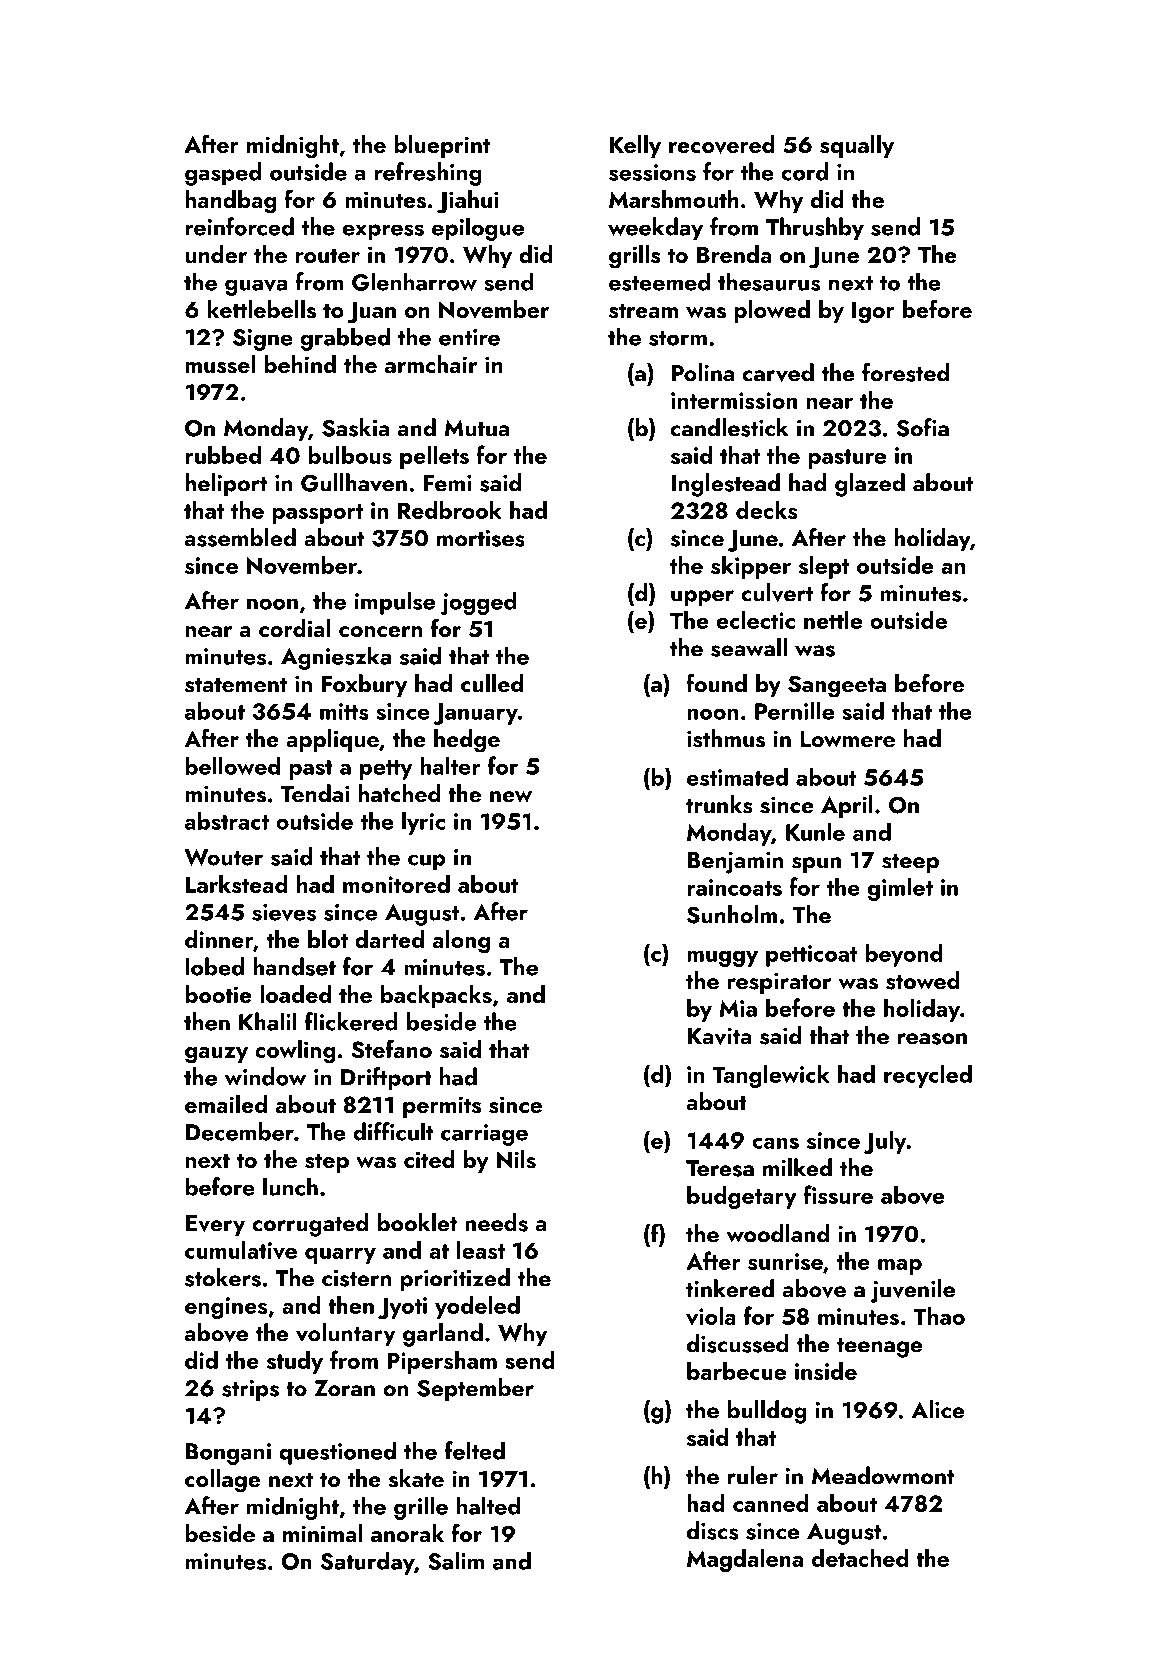  I want to click on nettle, so click(833, 619).
